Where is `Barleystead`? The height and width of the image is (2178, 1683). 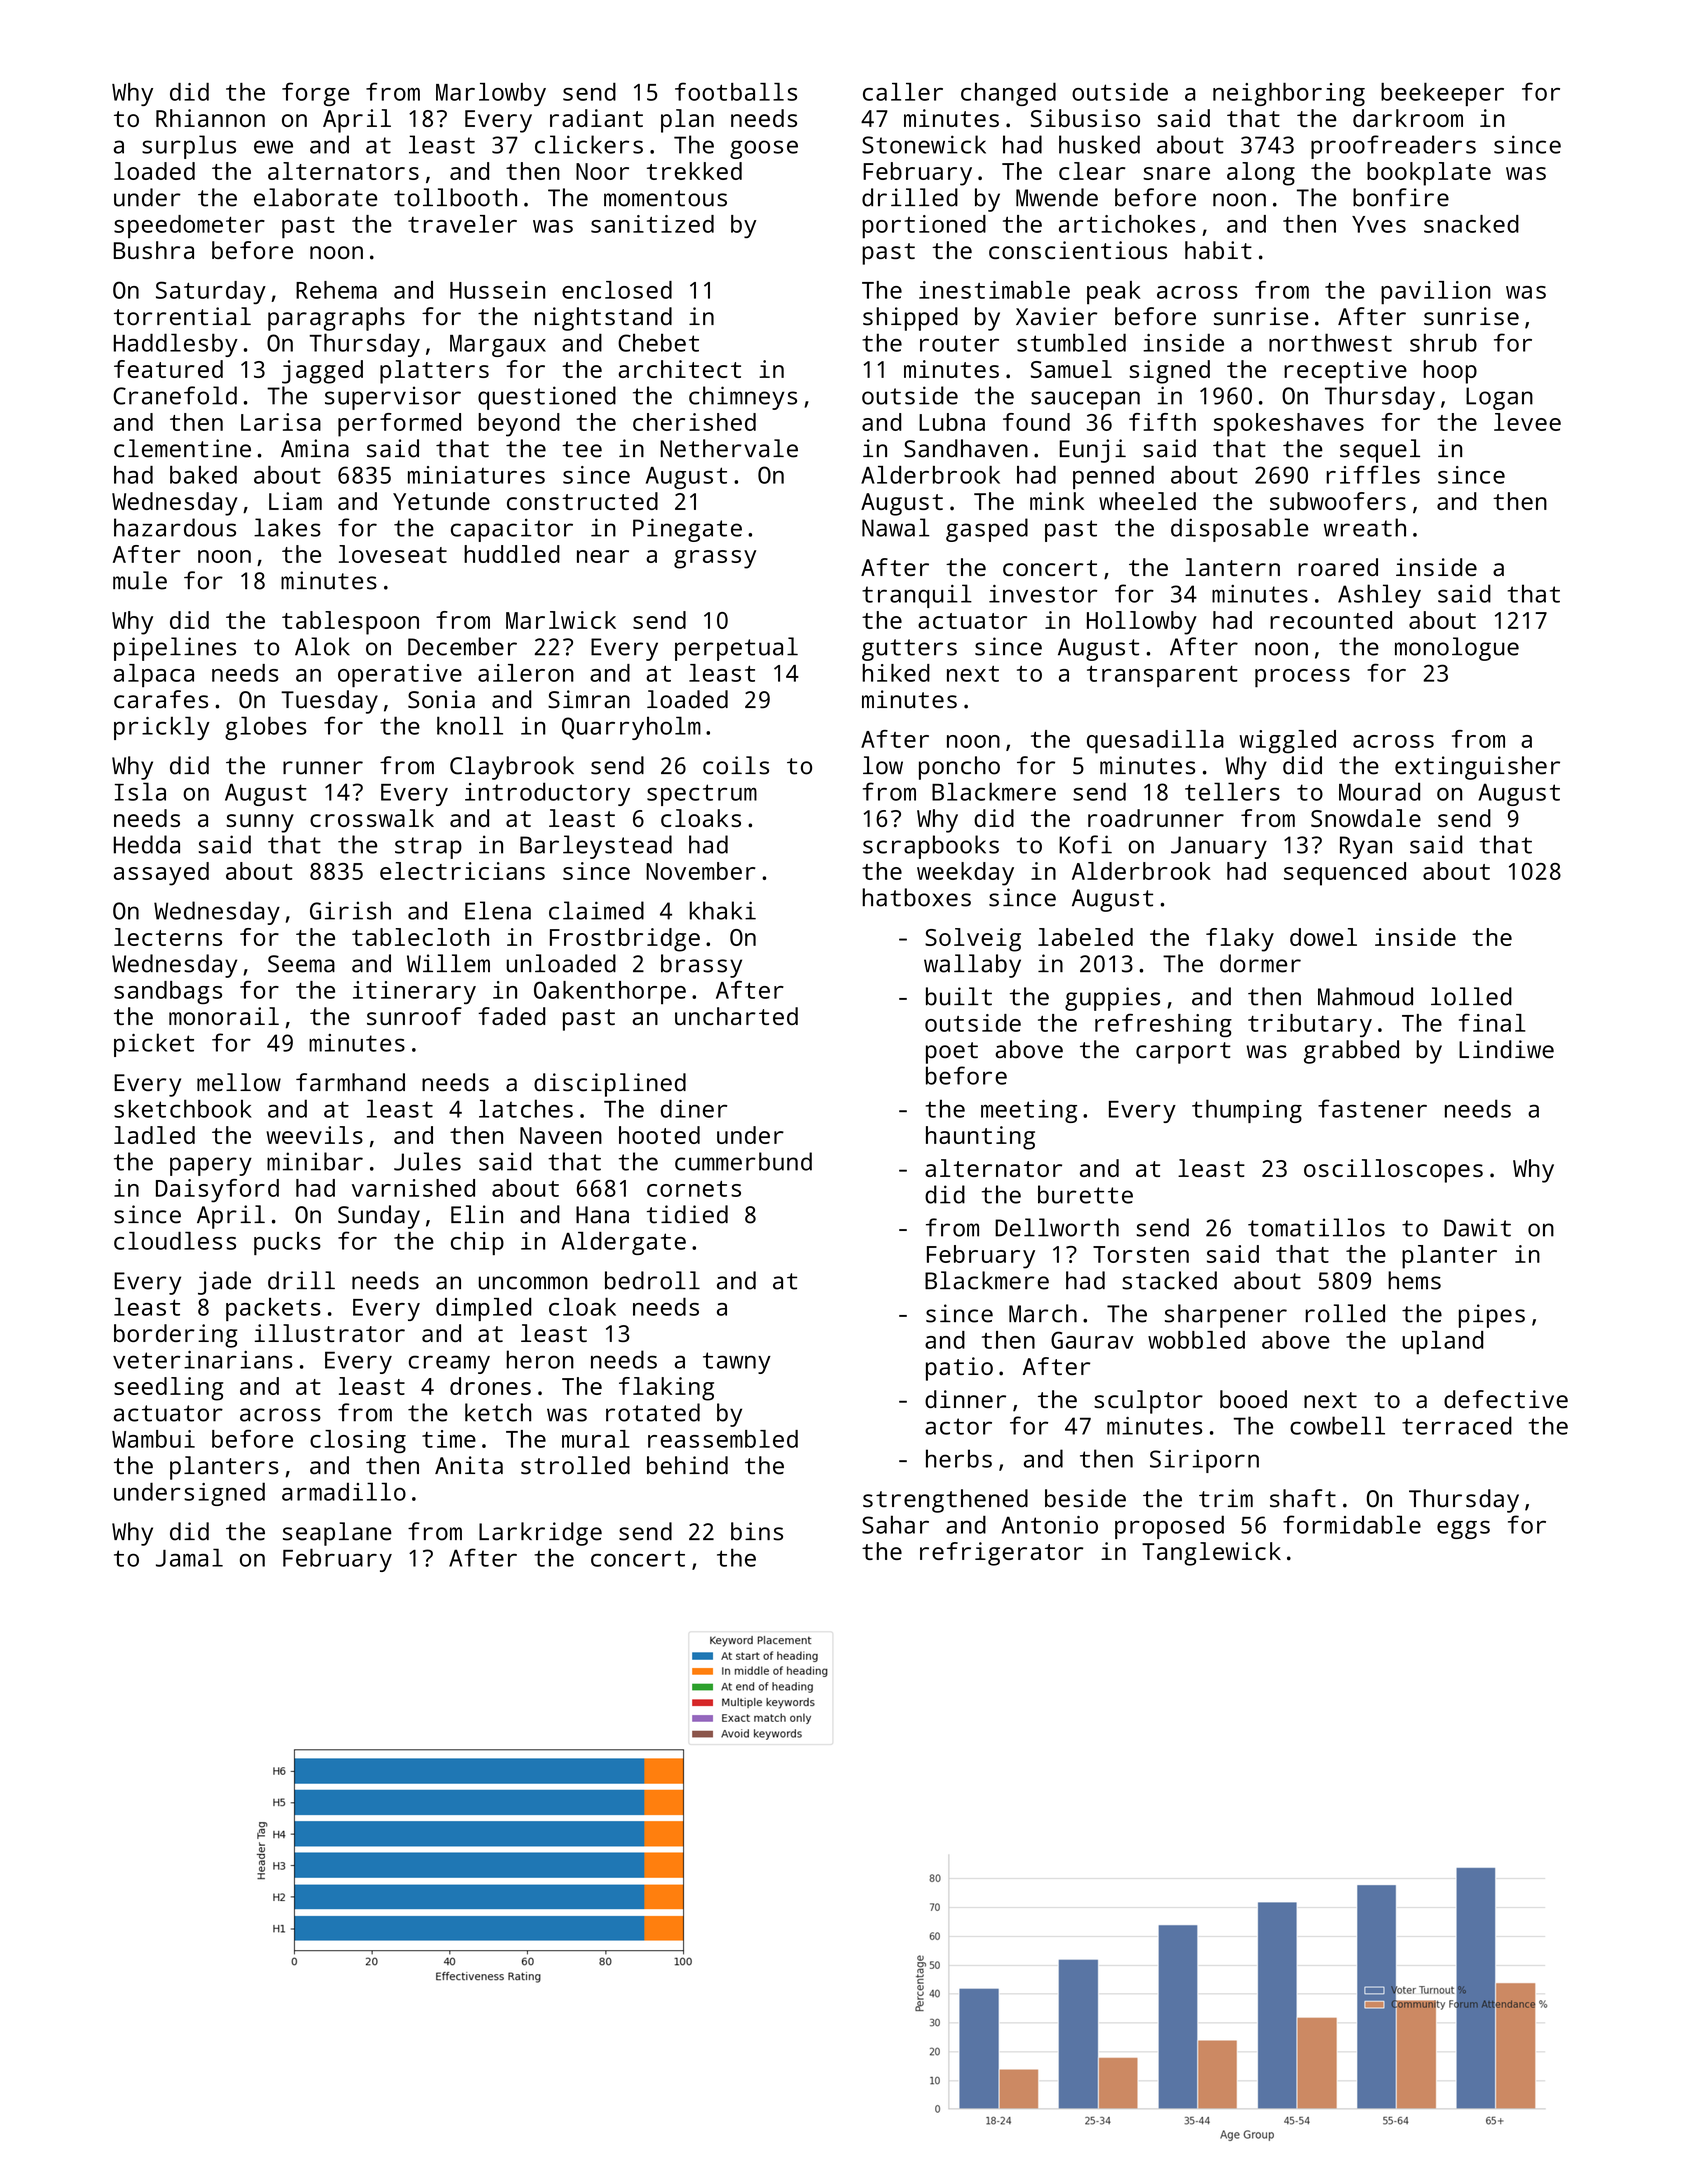
Barleystead is located at coordinates (596, 847).
